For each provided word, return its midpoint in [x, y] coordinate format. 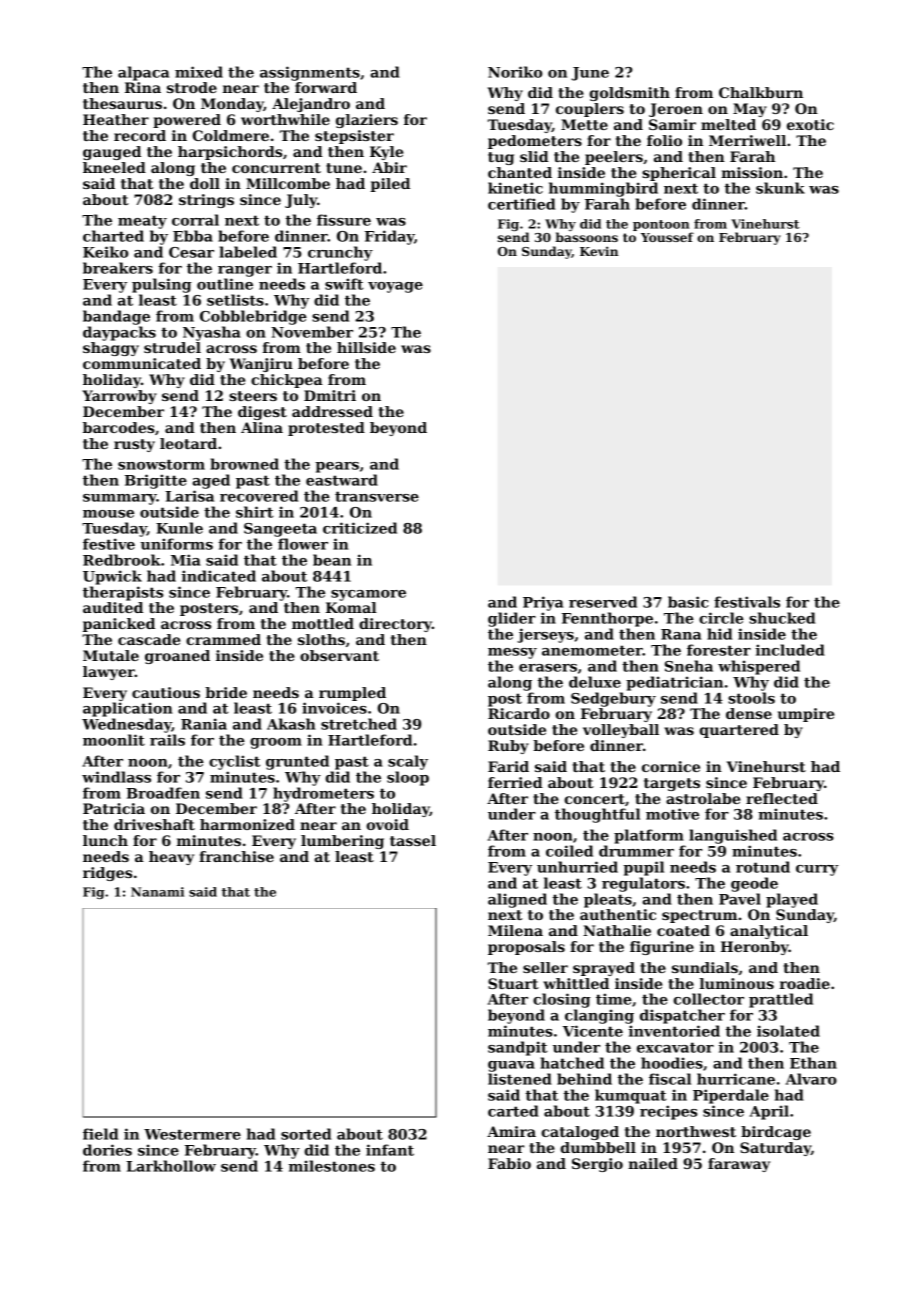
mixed [199, 72]
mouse [108, 514]
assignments [310, 73]
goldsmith [629, 94]
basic [688, 602]
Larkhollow [171, 1166]
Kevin [599, 251]
